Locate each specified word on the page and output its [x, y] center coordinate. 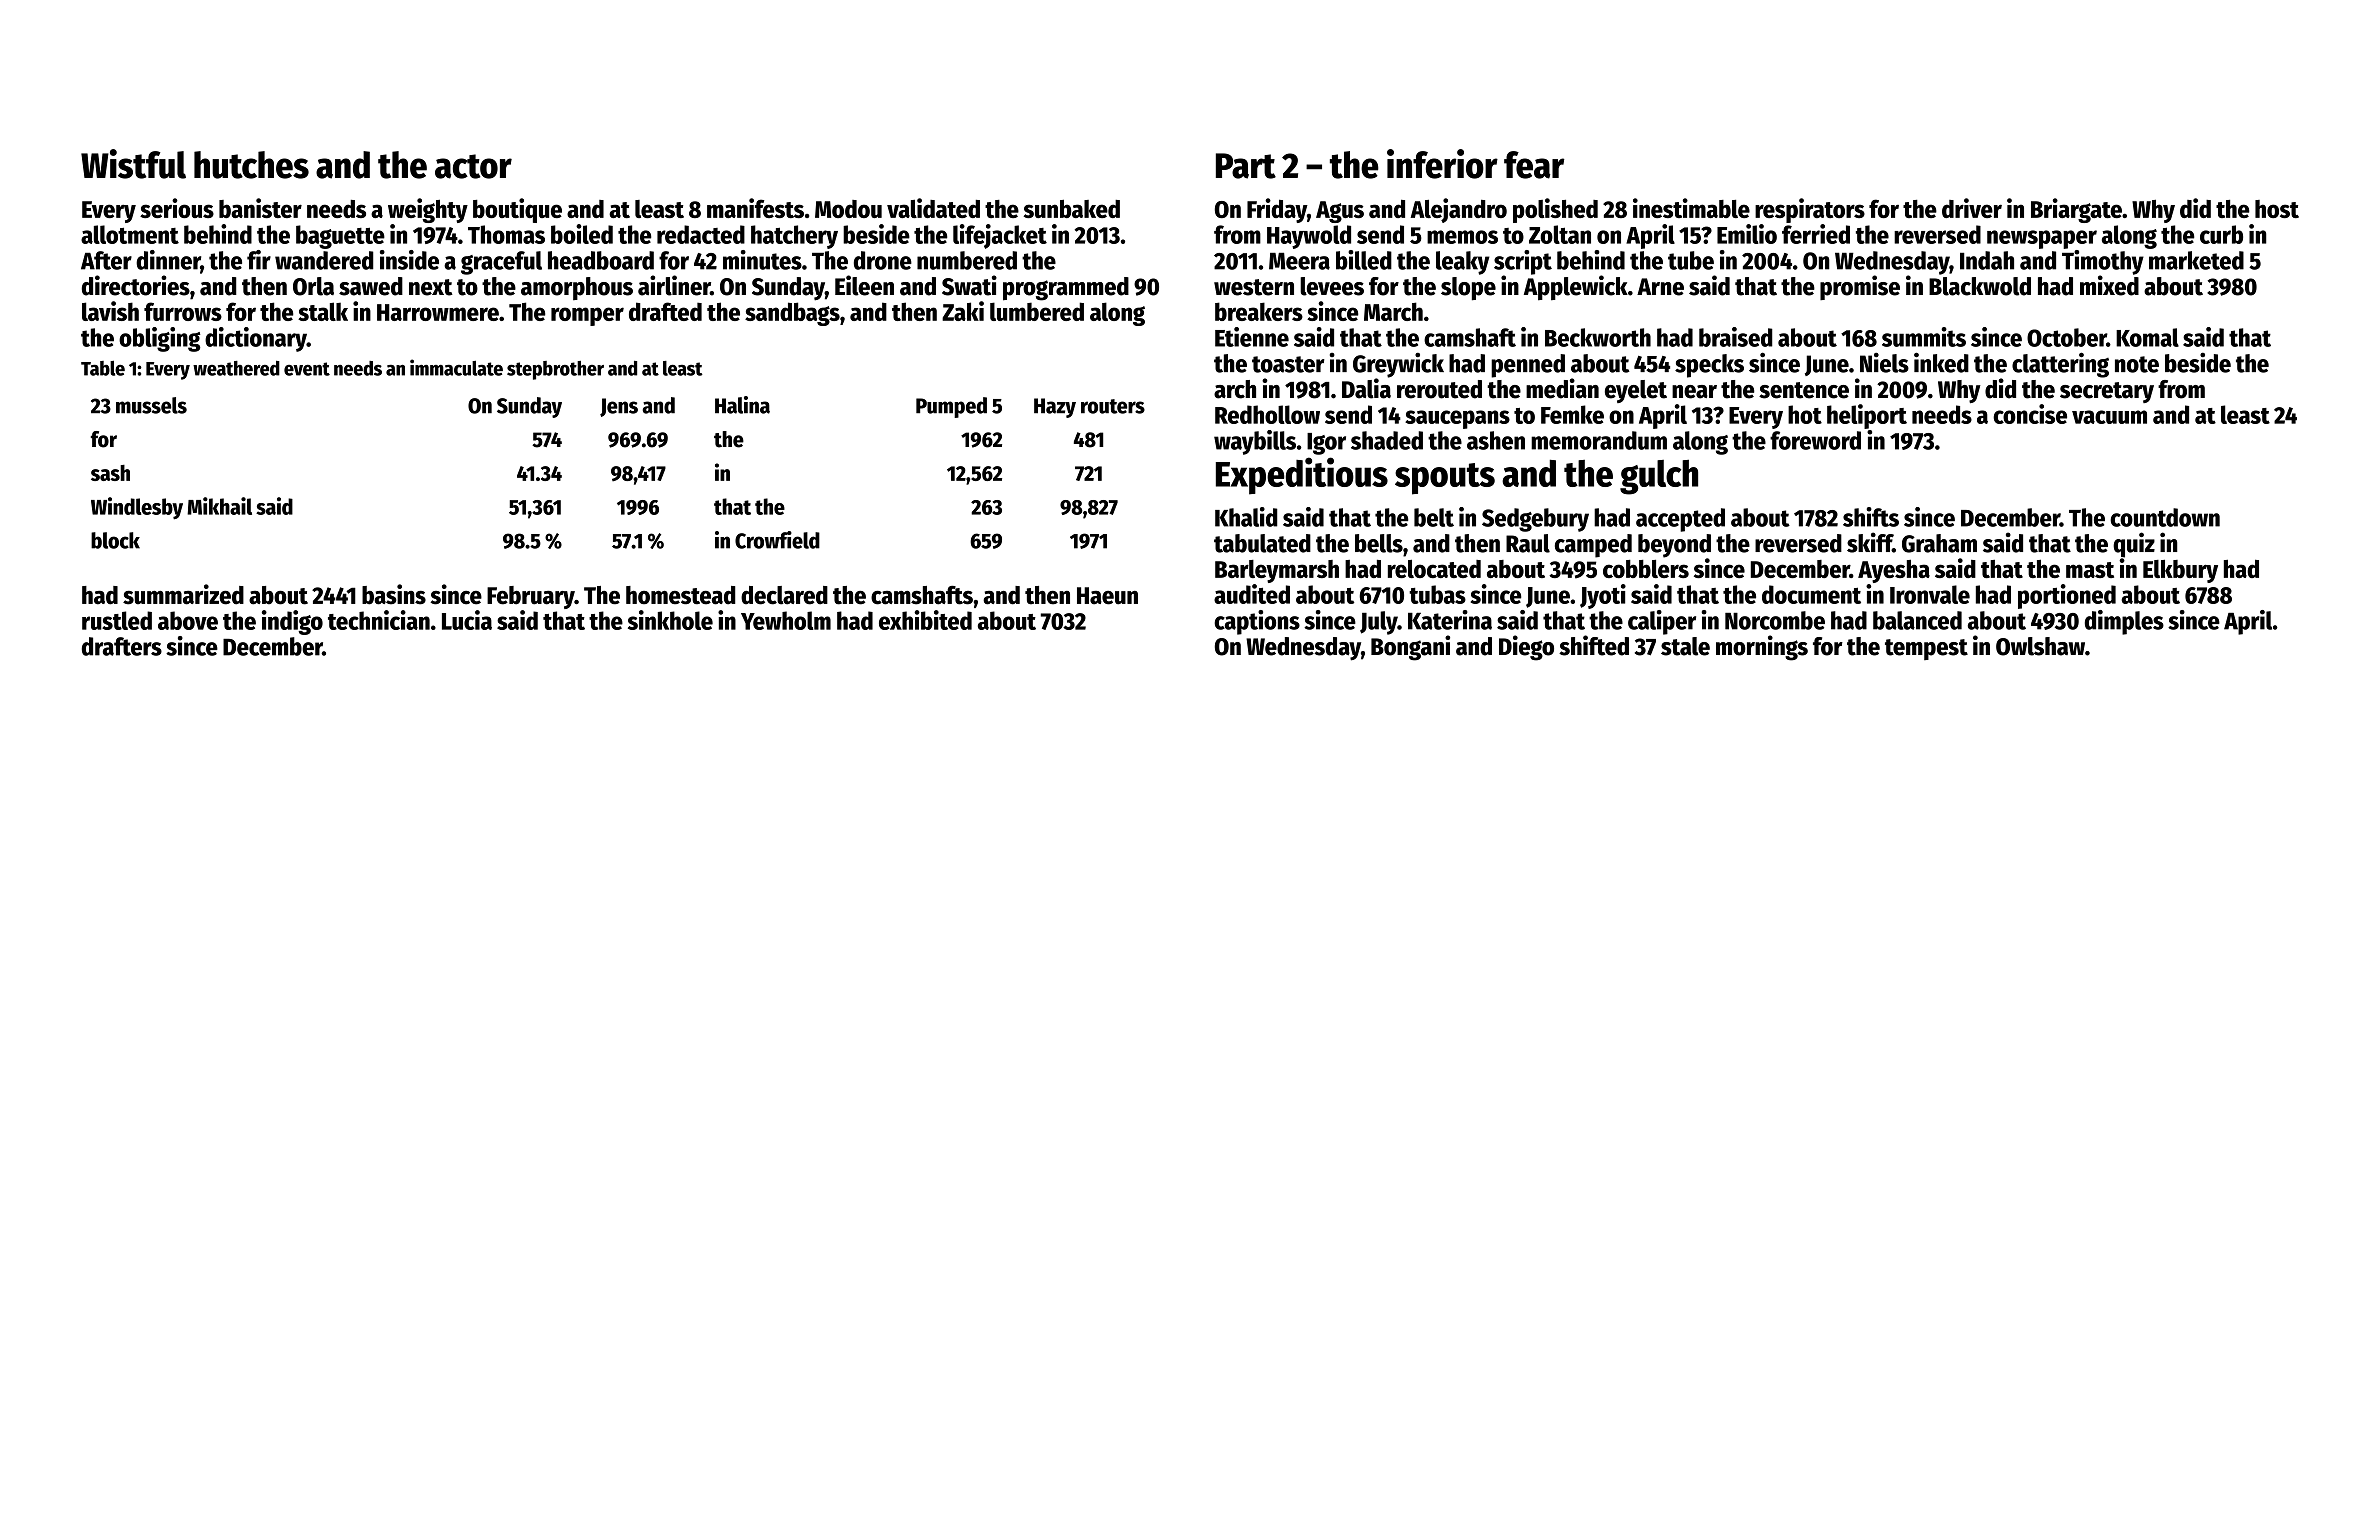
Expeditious [1302, 476]
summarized [183, 594]
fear [1534, 165]
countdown [2165, 517]
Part [1246, 166]
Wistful [133, 164]
